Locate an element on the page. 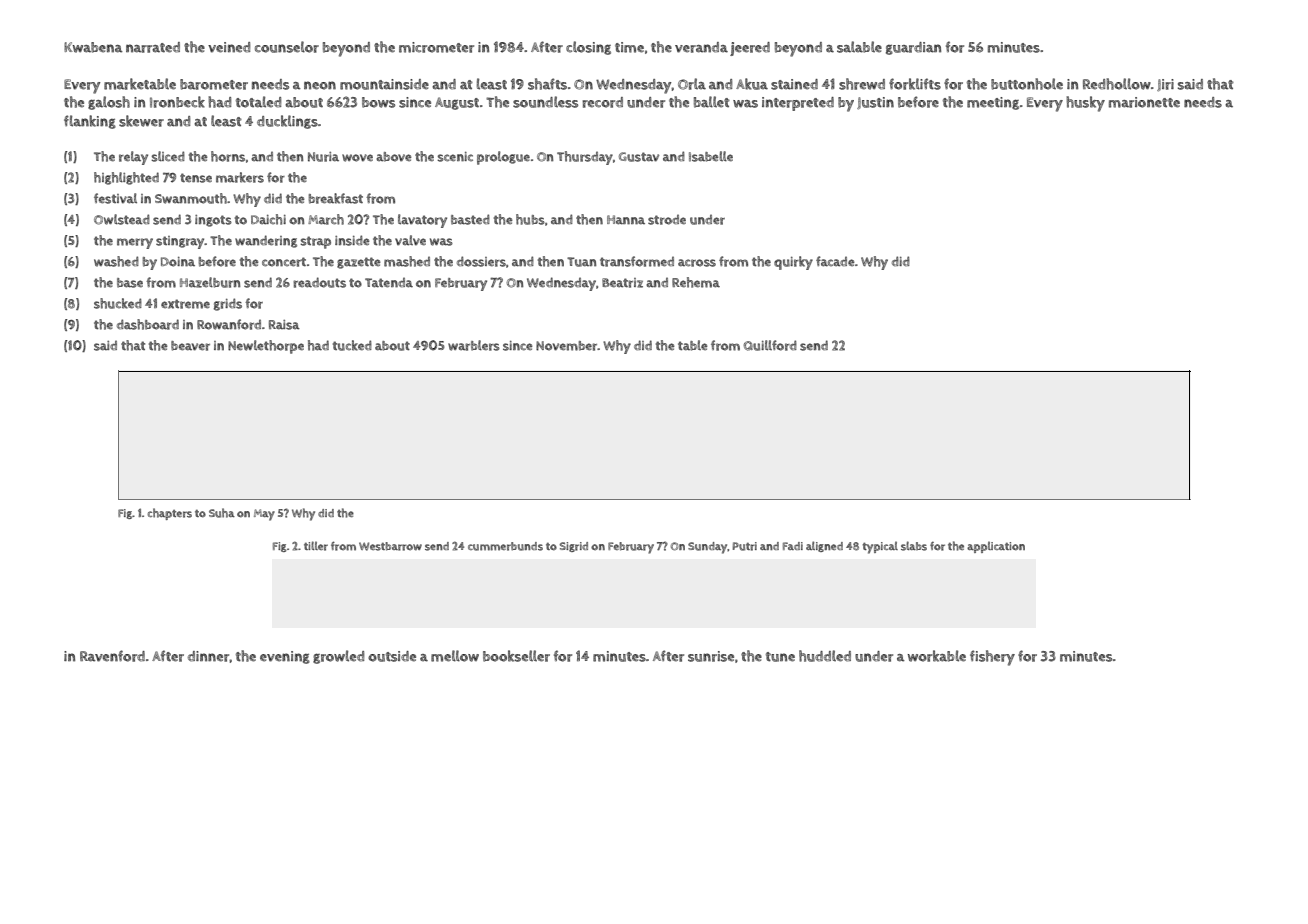 The image size is (1308, 924). Rehema is located at coordinates (696, 282).
